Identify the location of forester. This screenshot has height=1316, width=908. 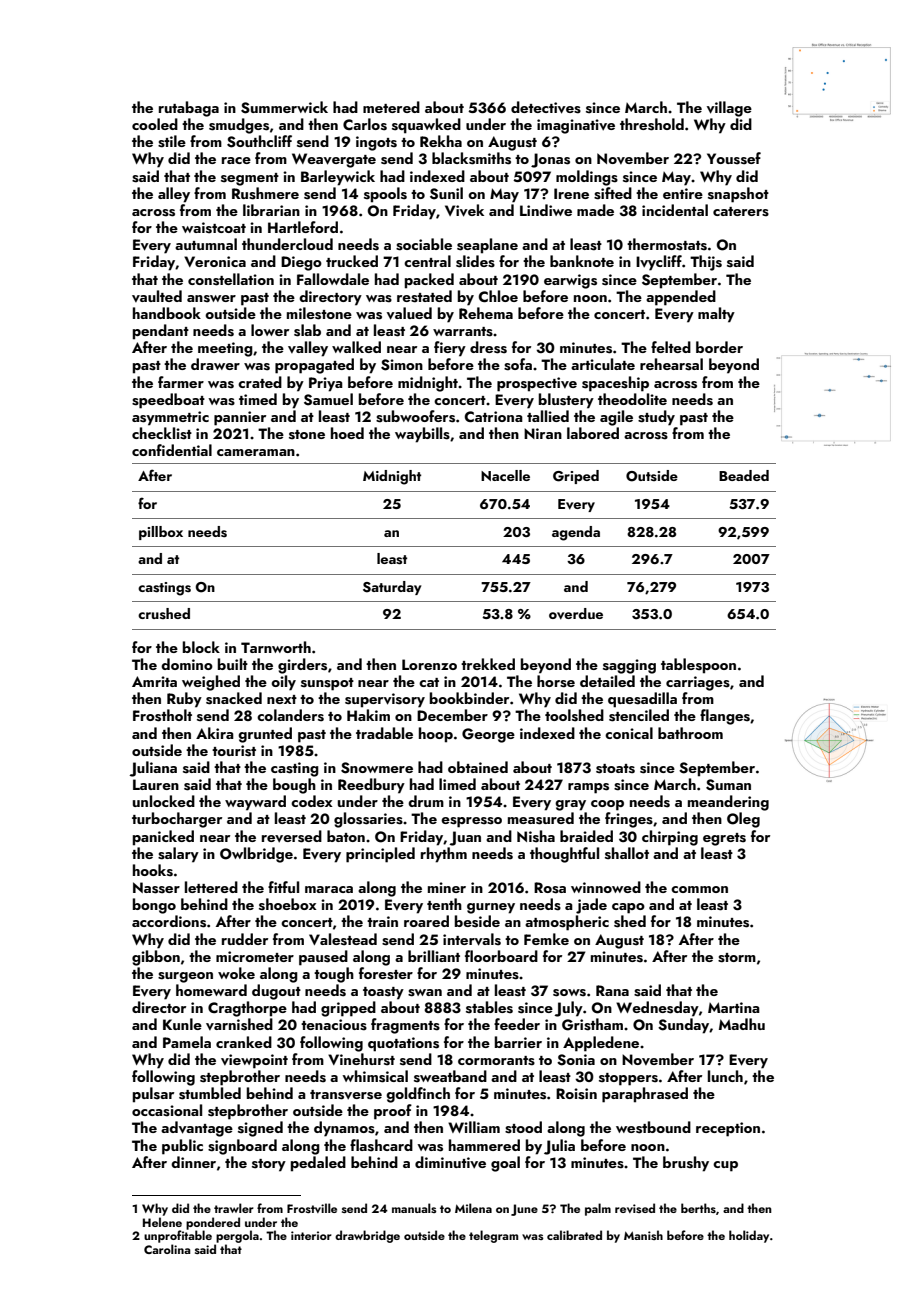
(386, 973).
